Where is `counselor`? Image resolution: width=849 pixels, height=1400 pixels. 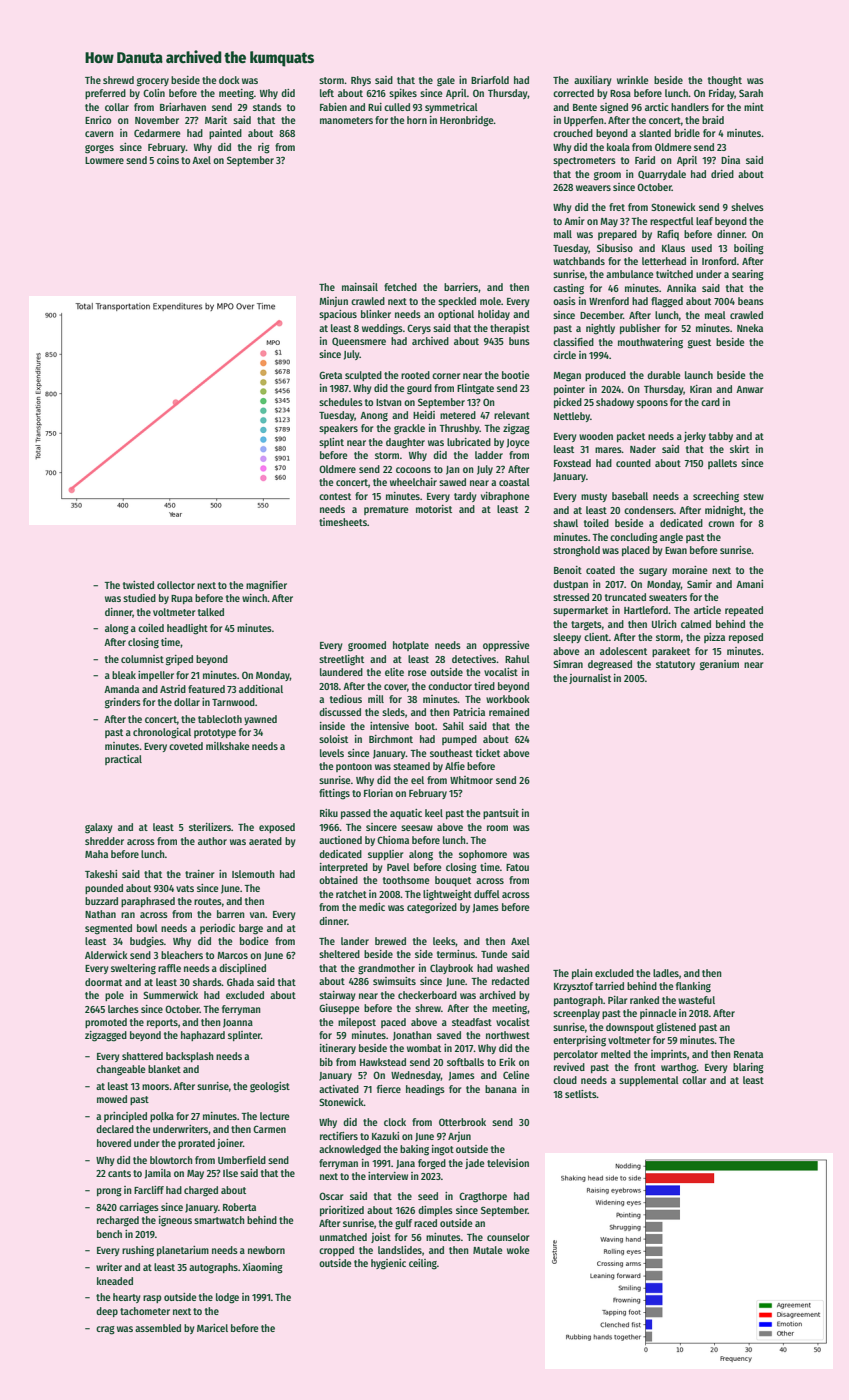
counselor is located at coordinates (508, 1237).
